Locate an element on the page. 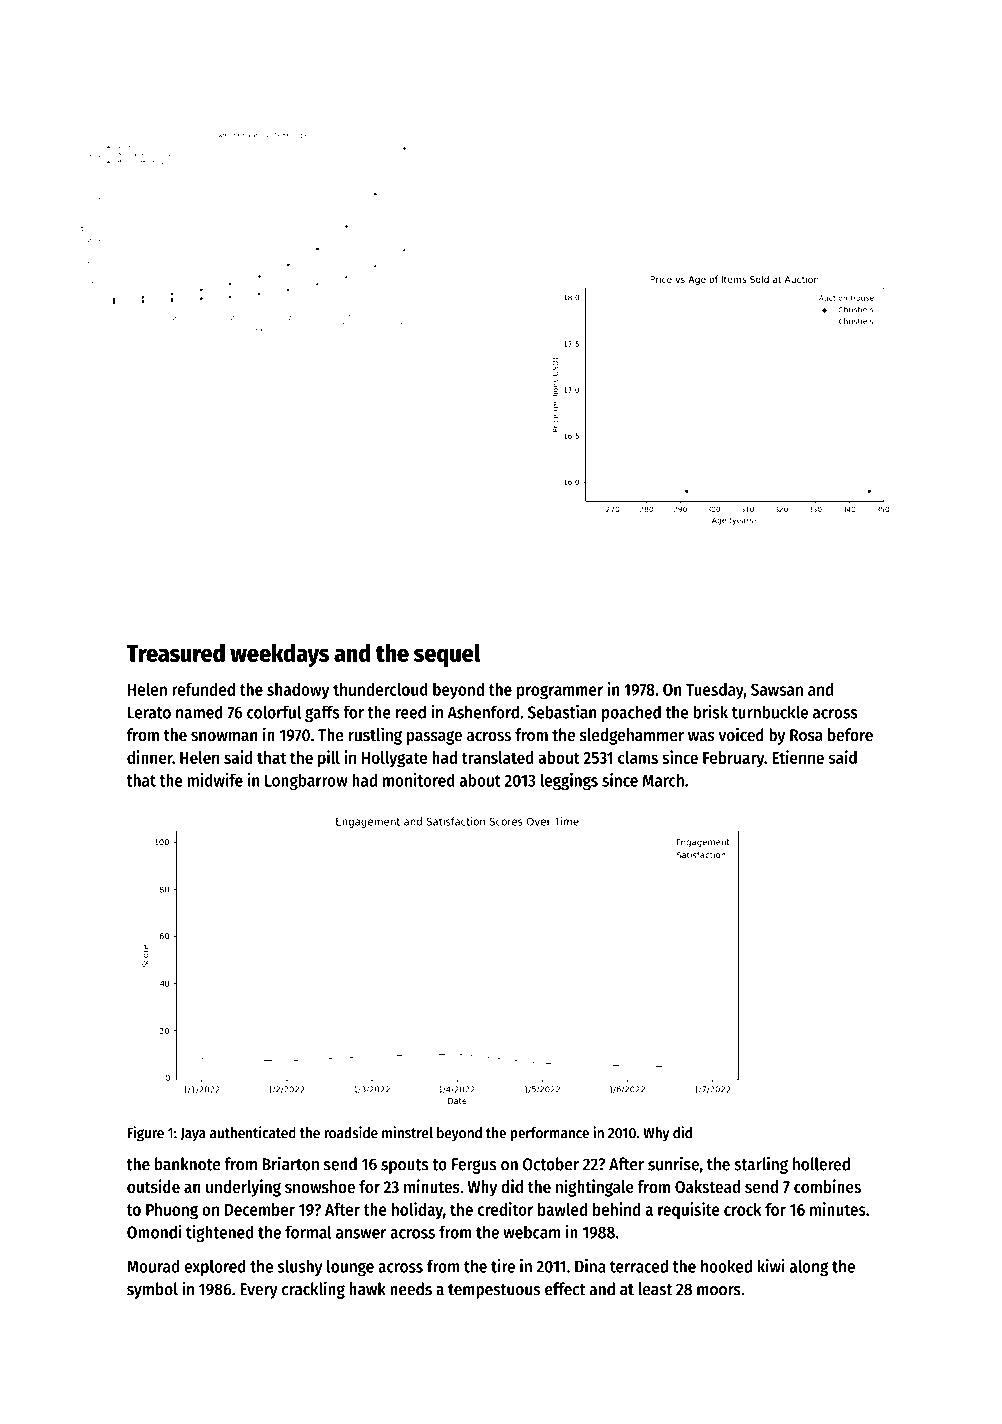  hollered is located at coordinates (821, 1164).
